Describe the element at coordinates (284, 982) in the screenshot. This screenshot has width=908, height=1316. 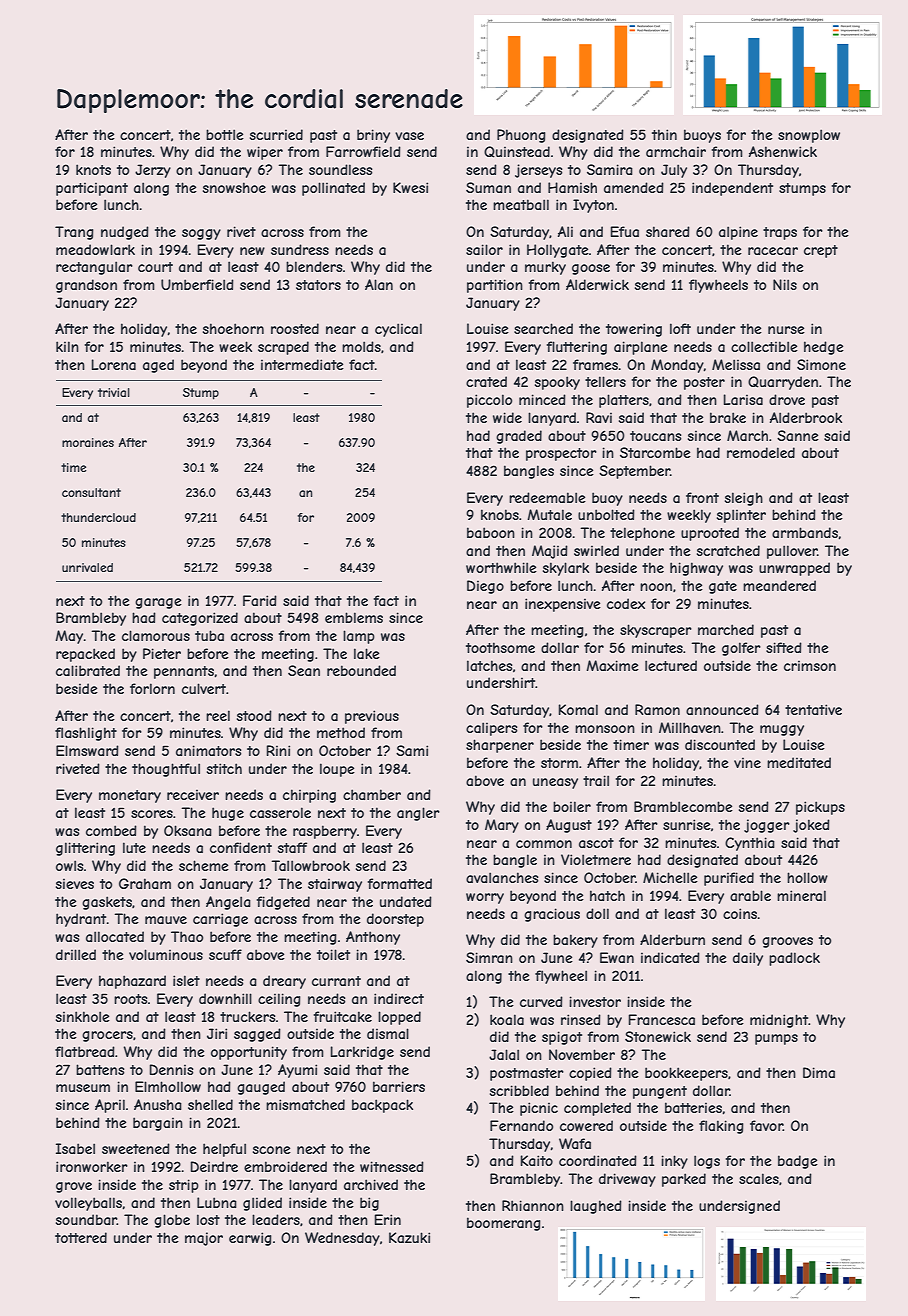
I see `dreary` at that location.
